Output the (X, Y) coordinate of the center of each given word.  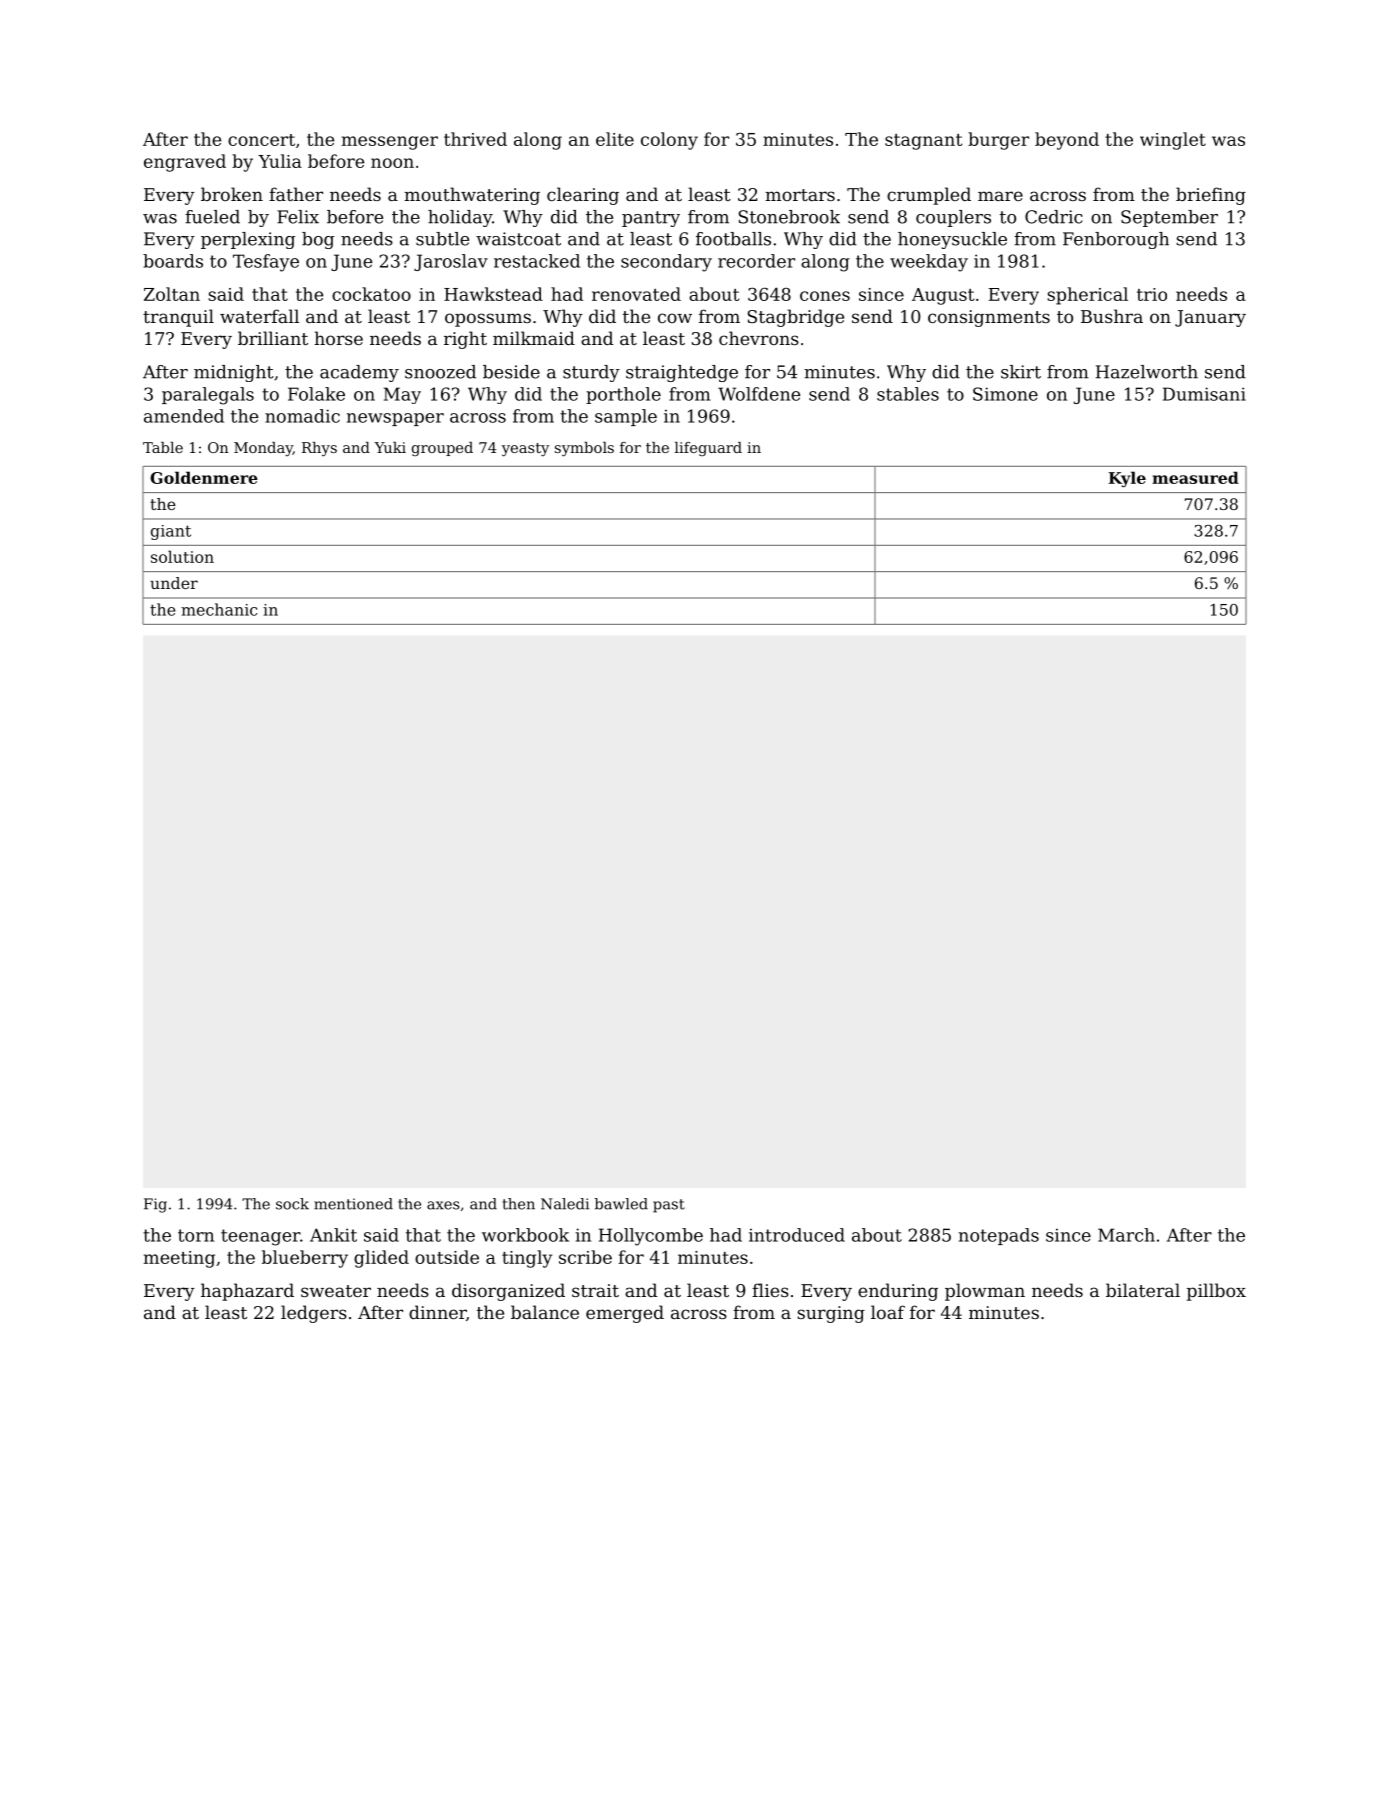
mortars (800, 195)
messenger (390, 143)
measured (1195, 477)
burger (998, 141)
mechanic (219, 609)
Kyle (1127, 479)
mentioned (353, 1204)
